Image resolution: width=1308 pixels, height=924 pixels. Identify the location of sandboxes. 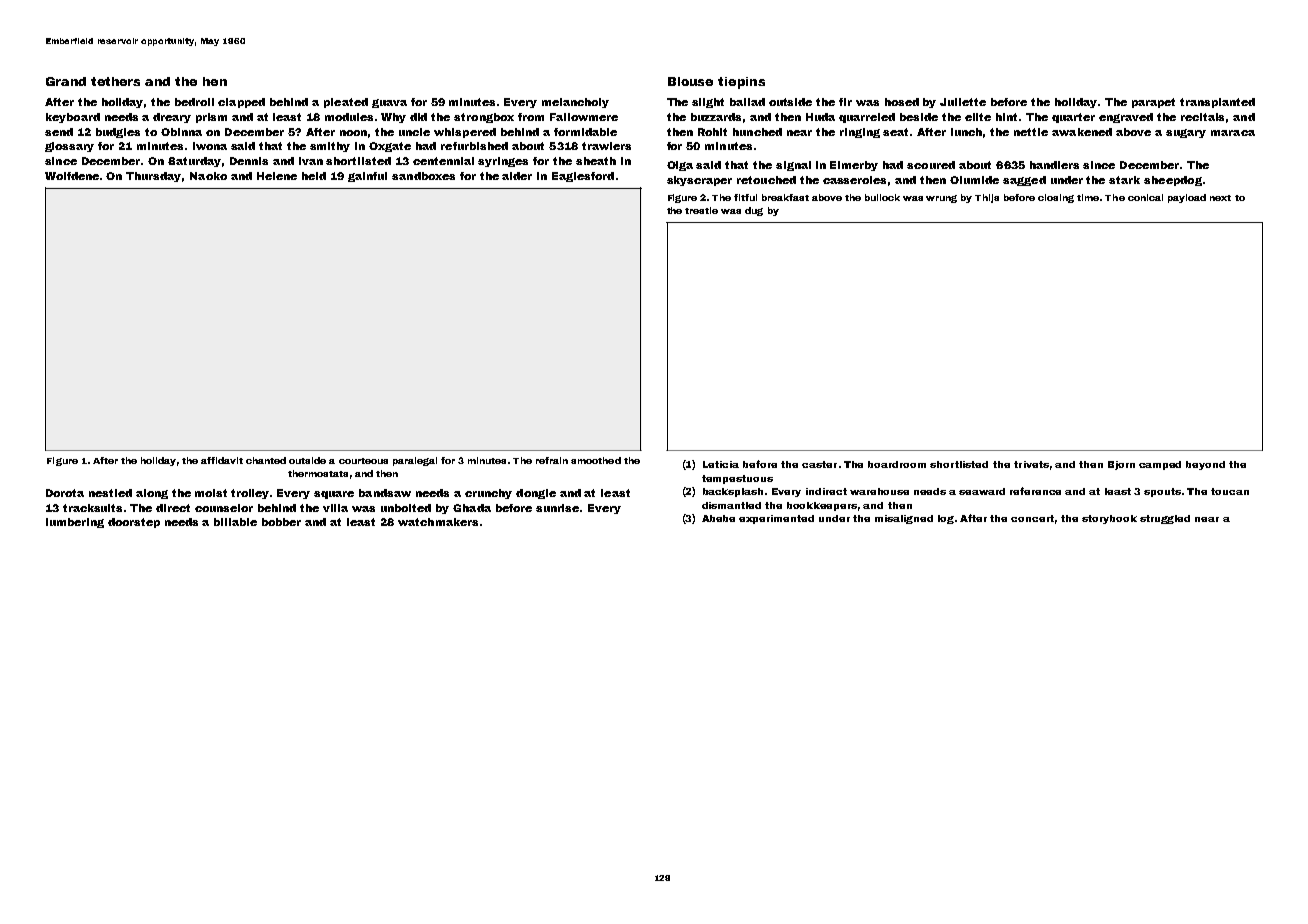
(423, 176).
